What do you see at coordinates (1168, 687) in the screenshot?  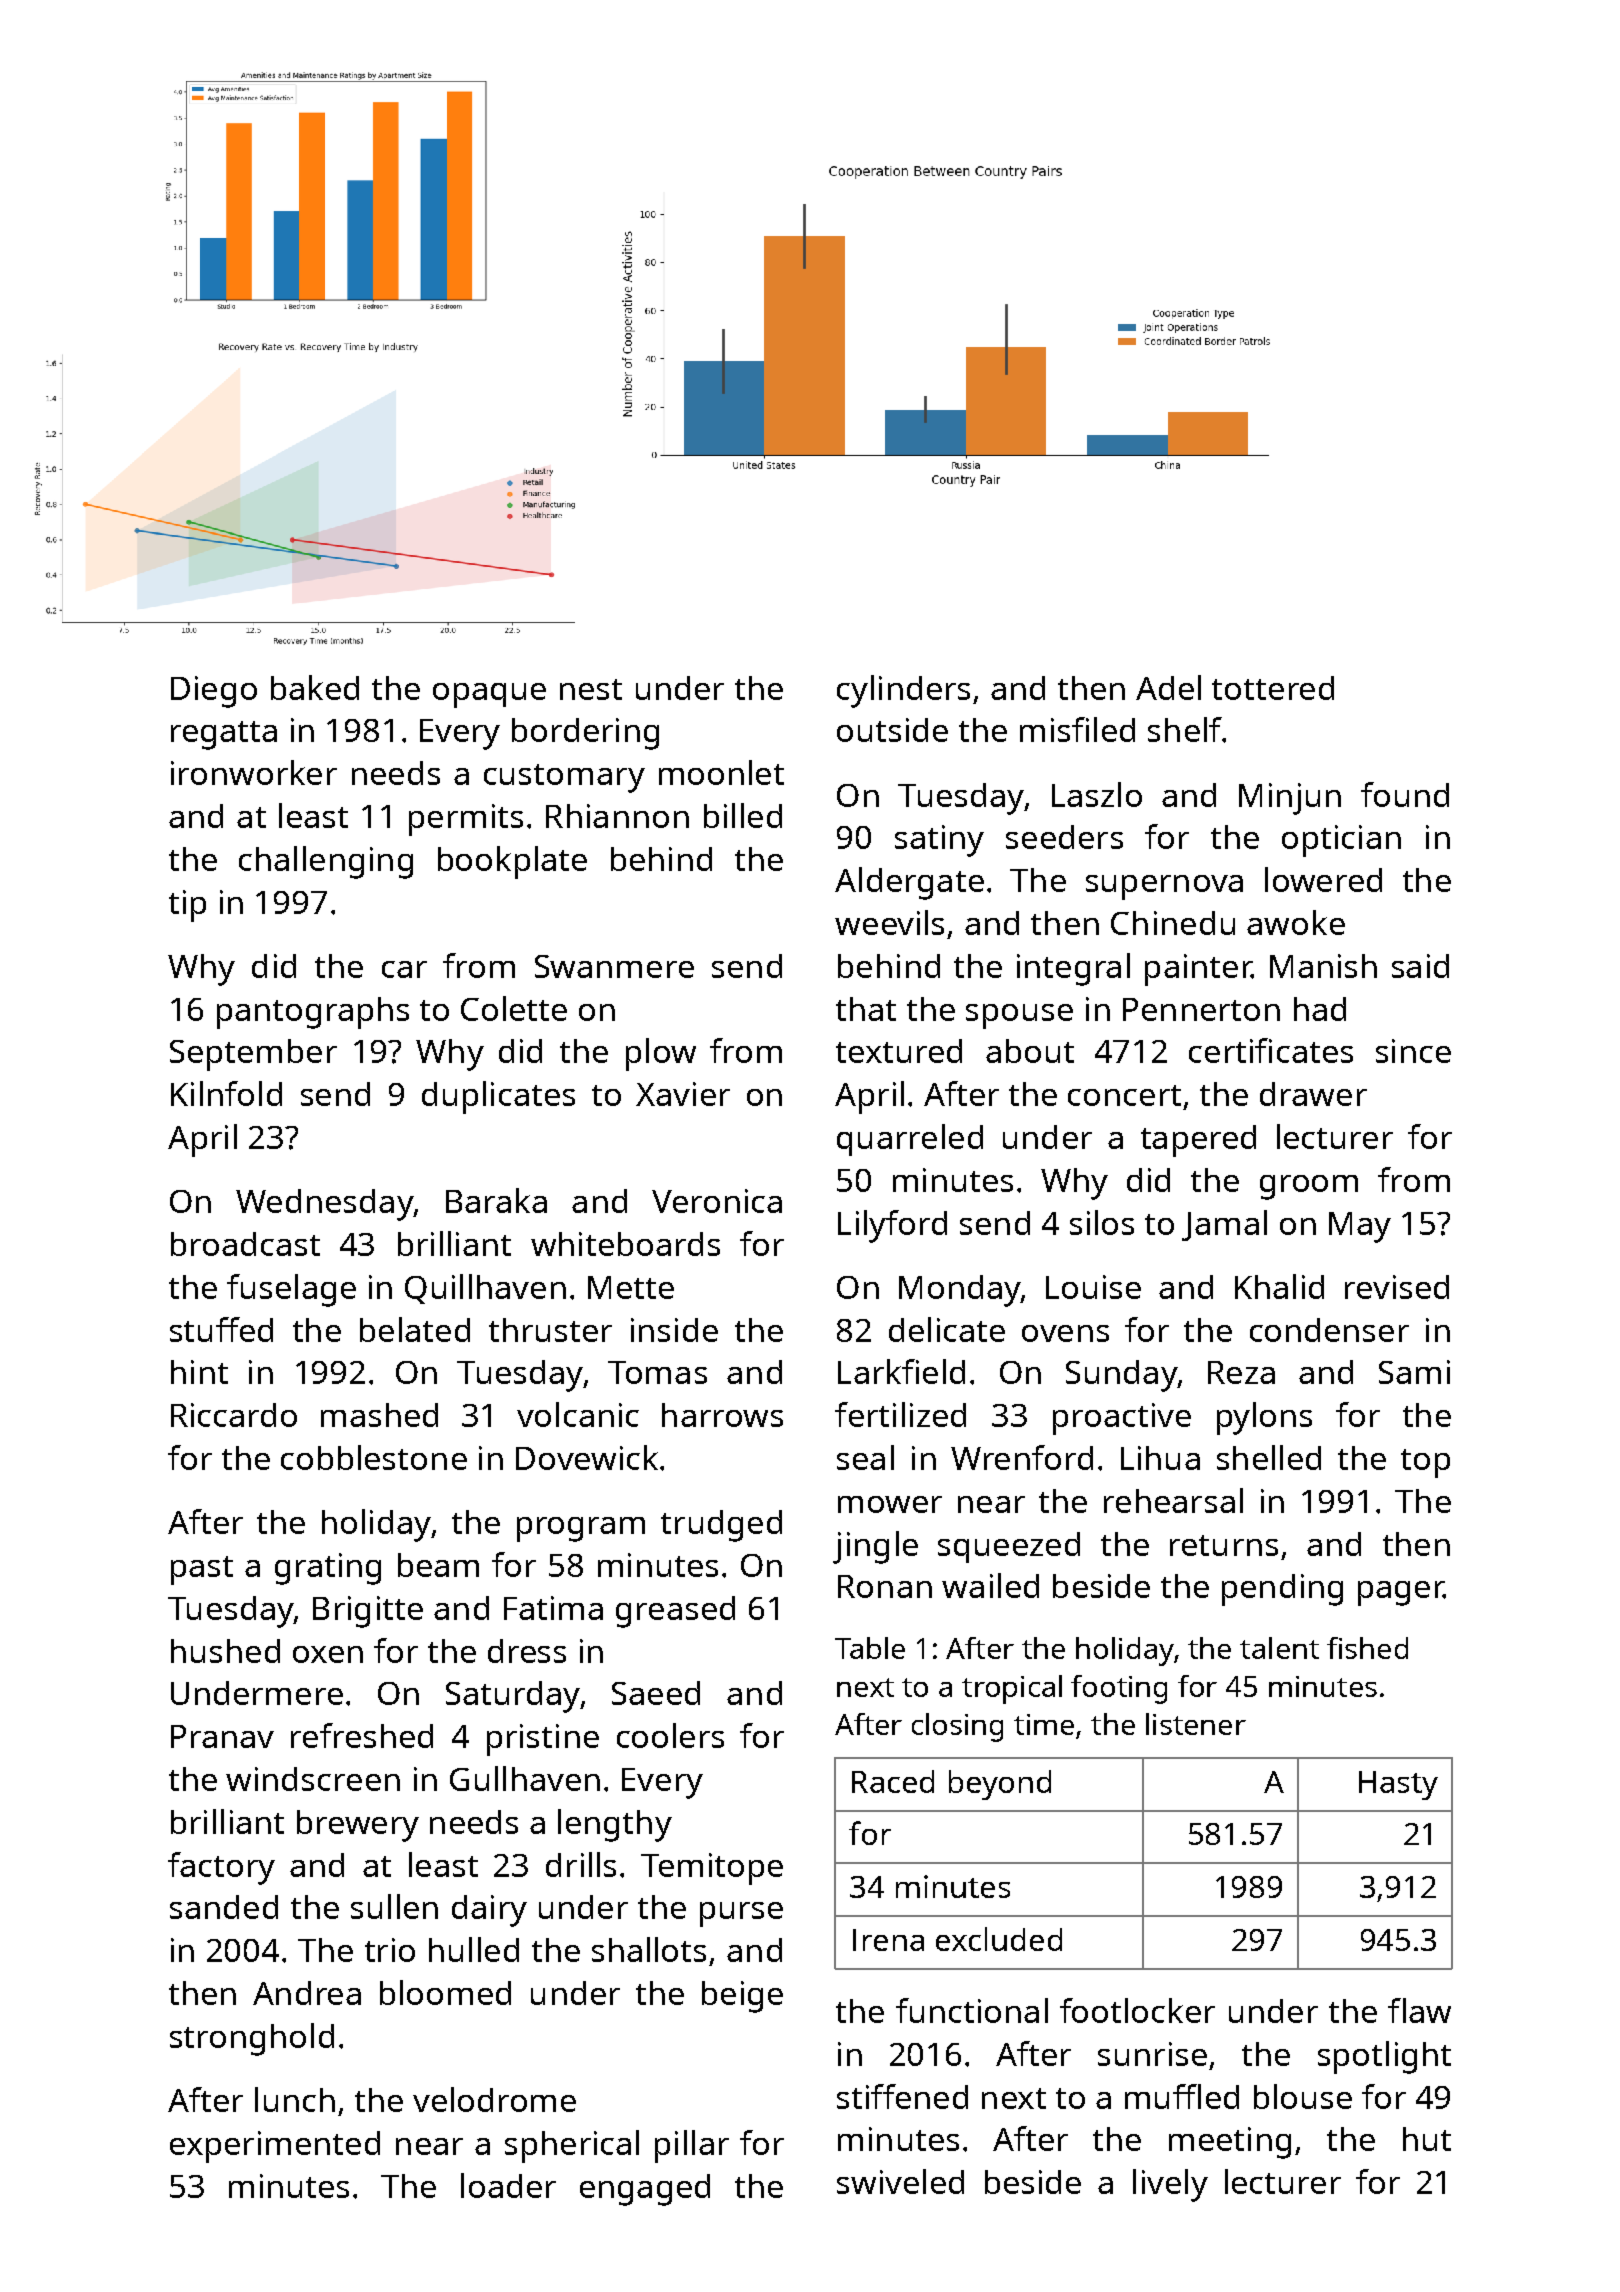 I see `Adel` at bounding box center [1168, 687].
